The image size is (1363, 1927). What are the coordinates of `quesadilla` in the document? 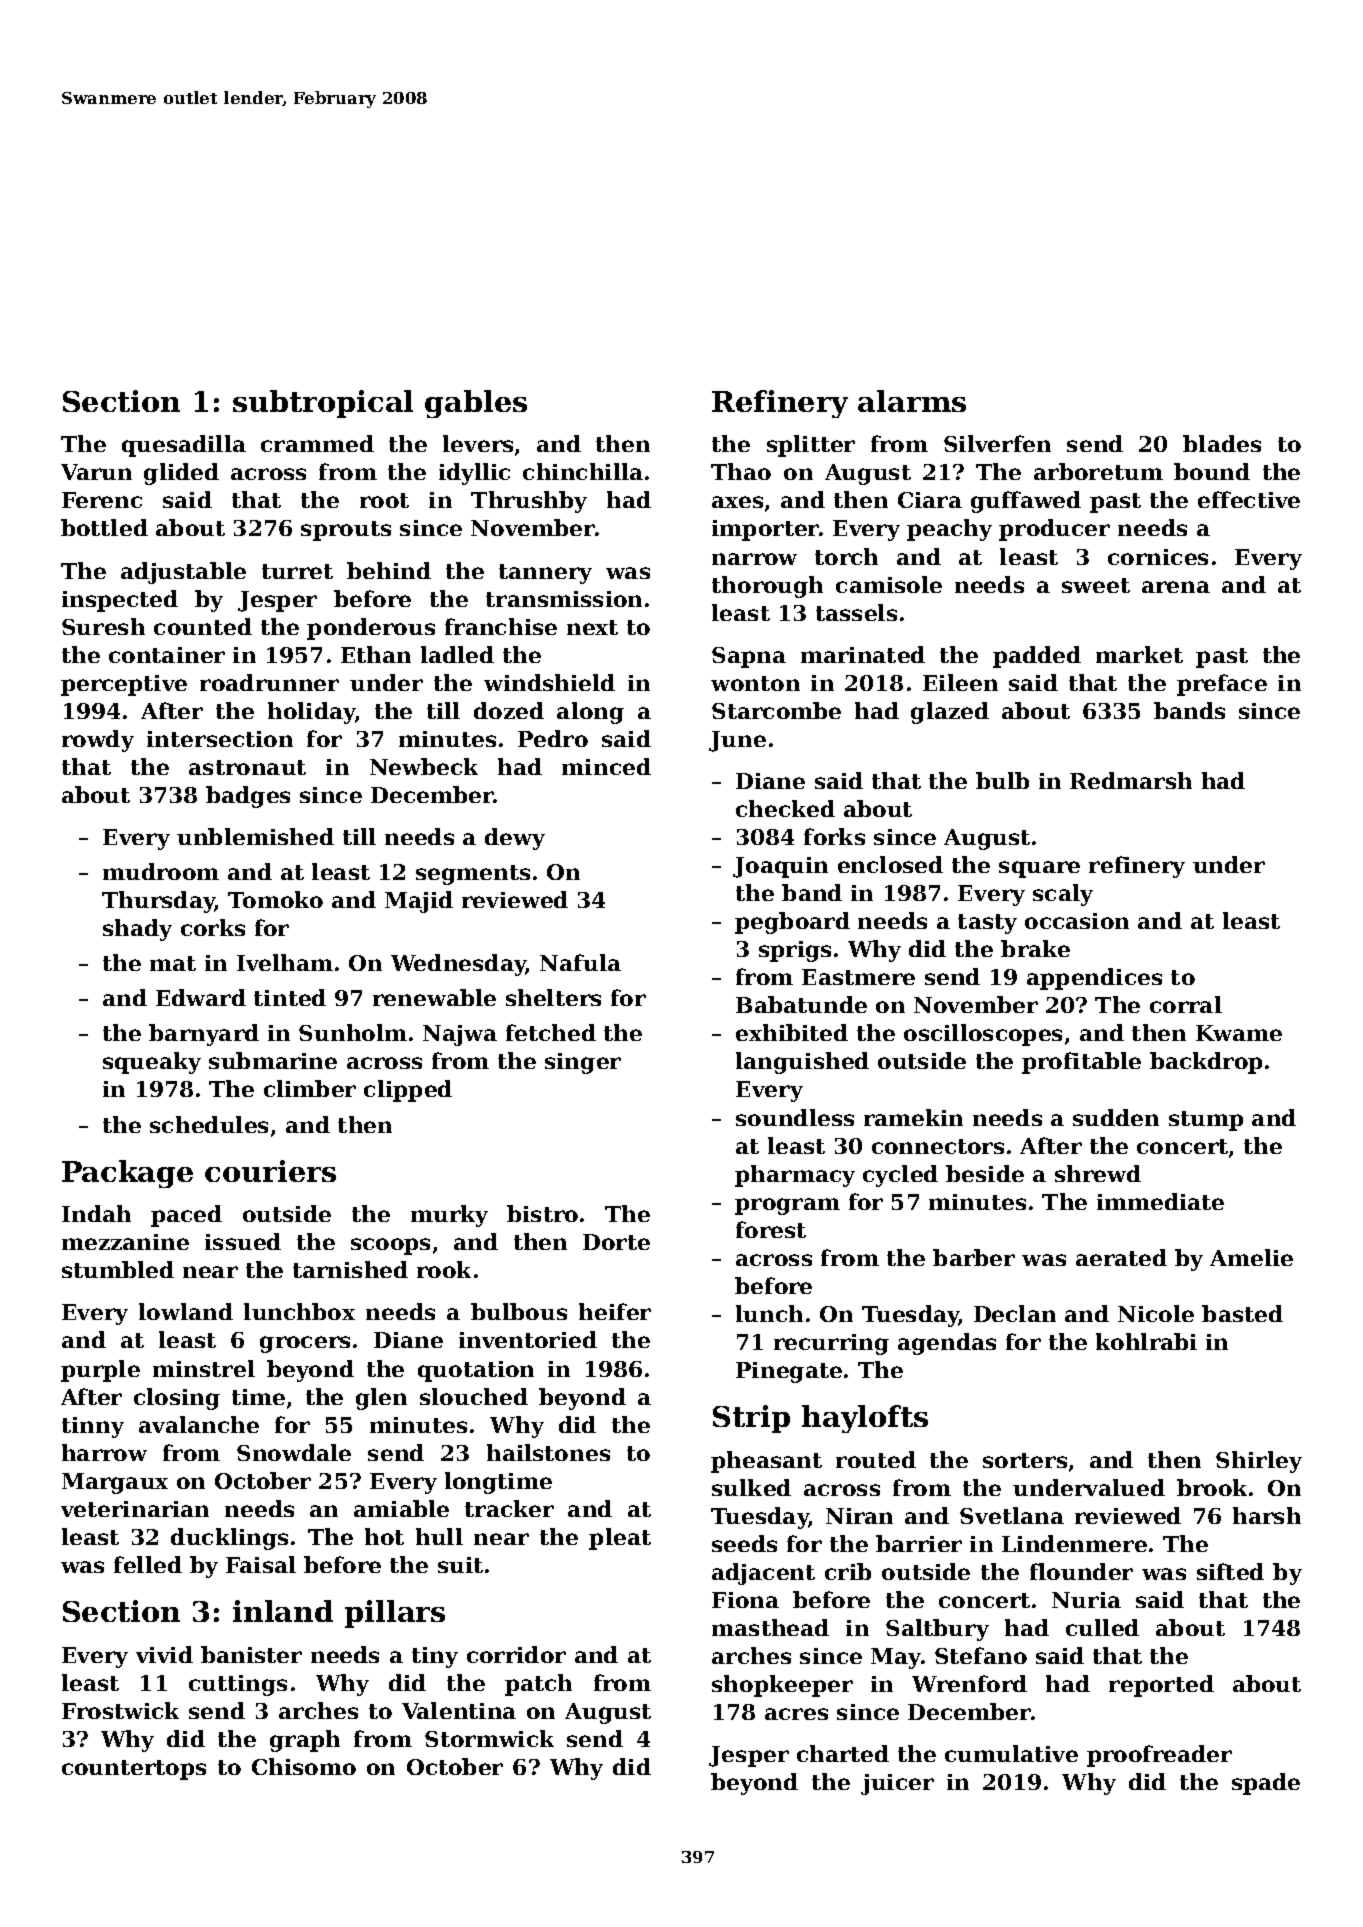 It's located at (184, 446).
